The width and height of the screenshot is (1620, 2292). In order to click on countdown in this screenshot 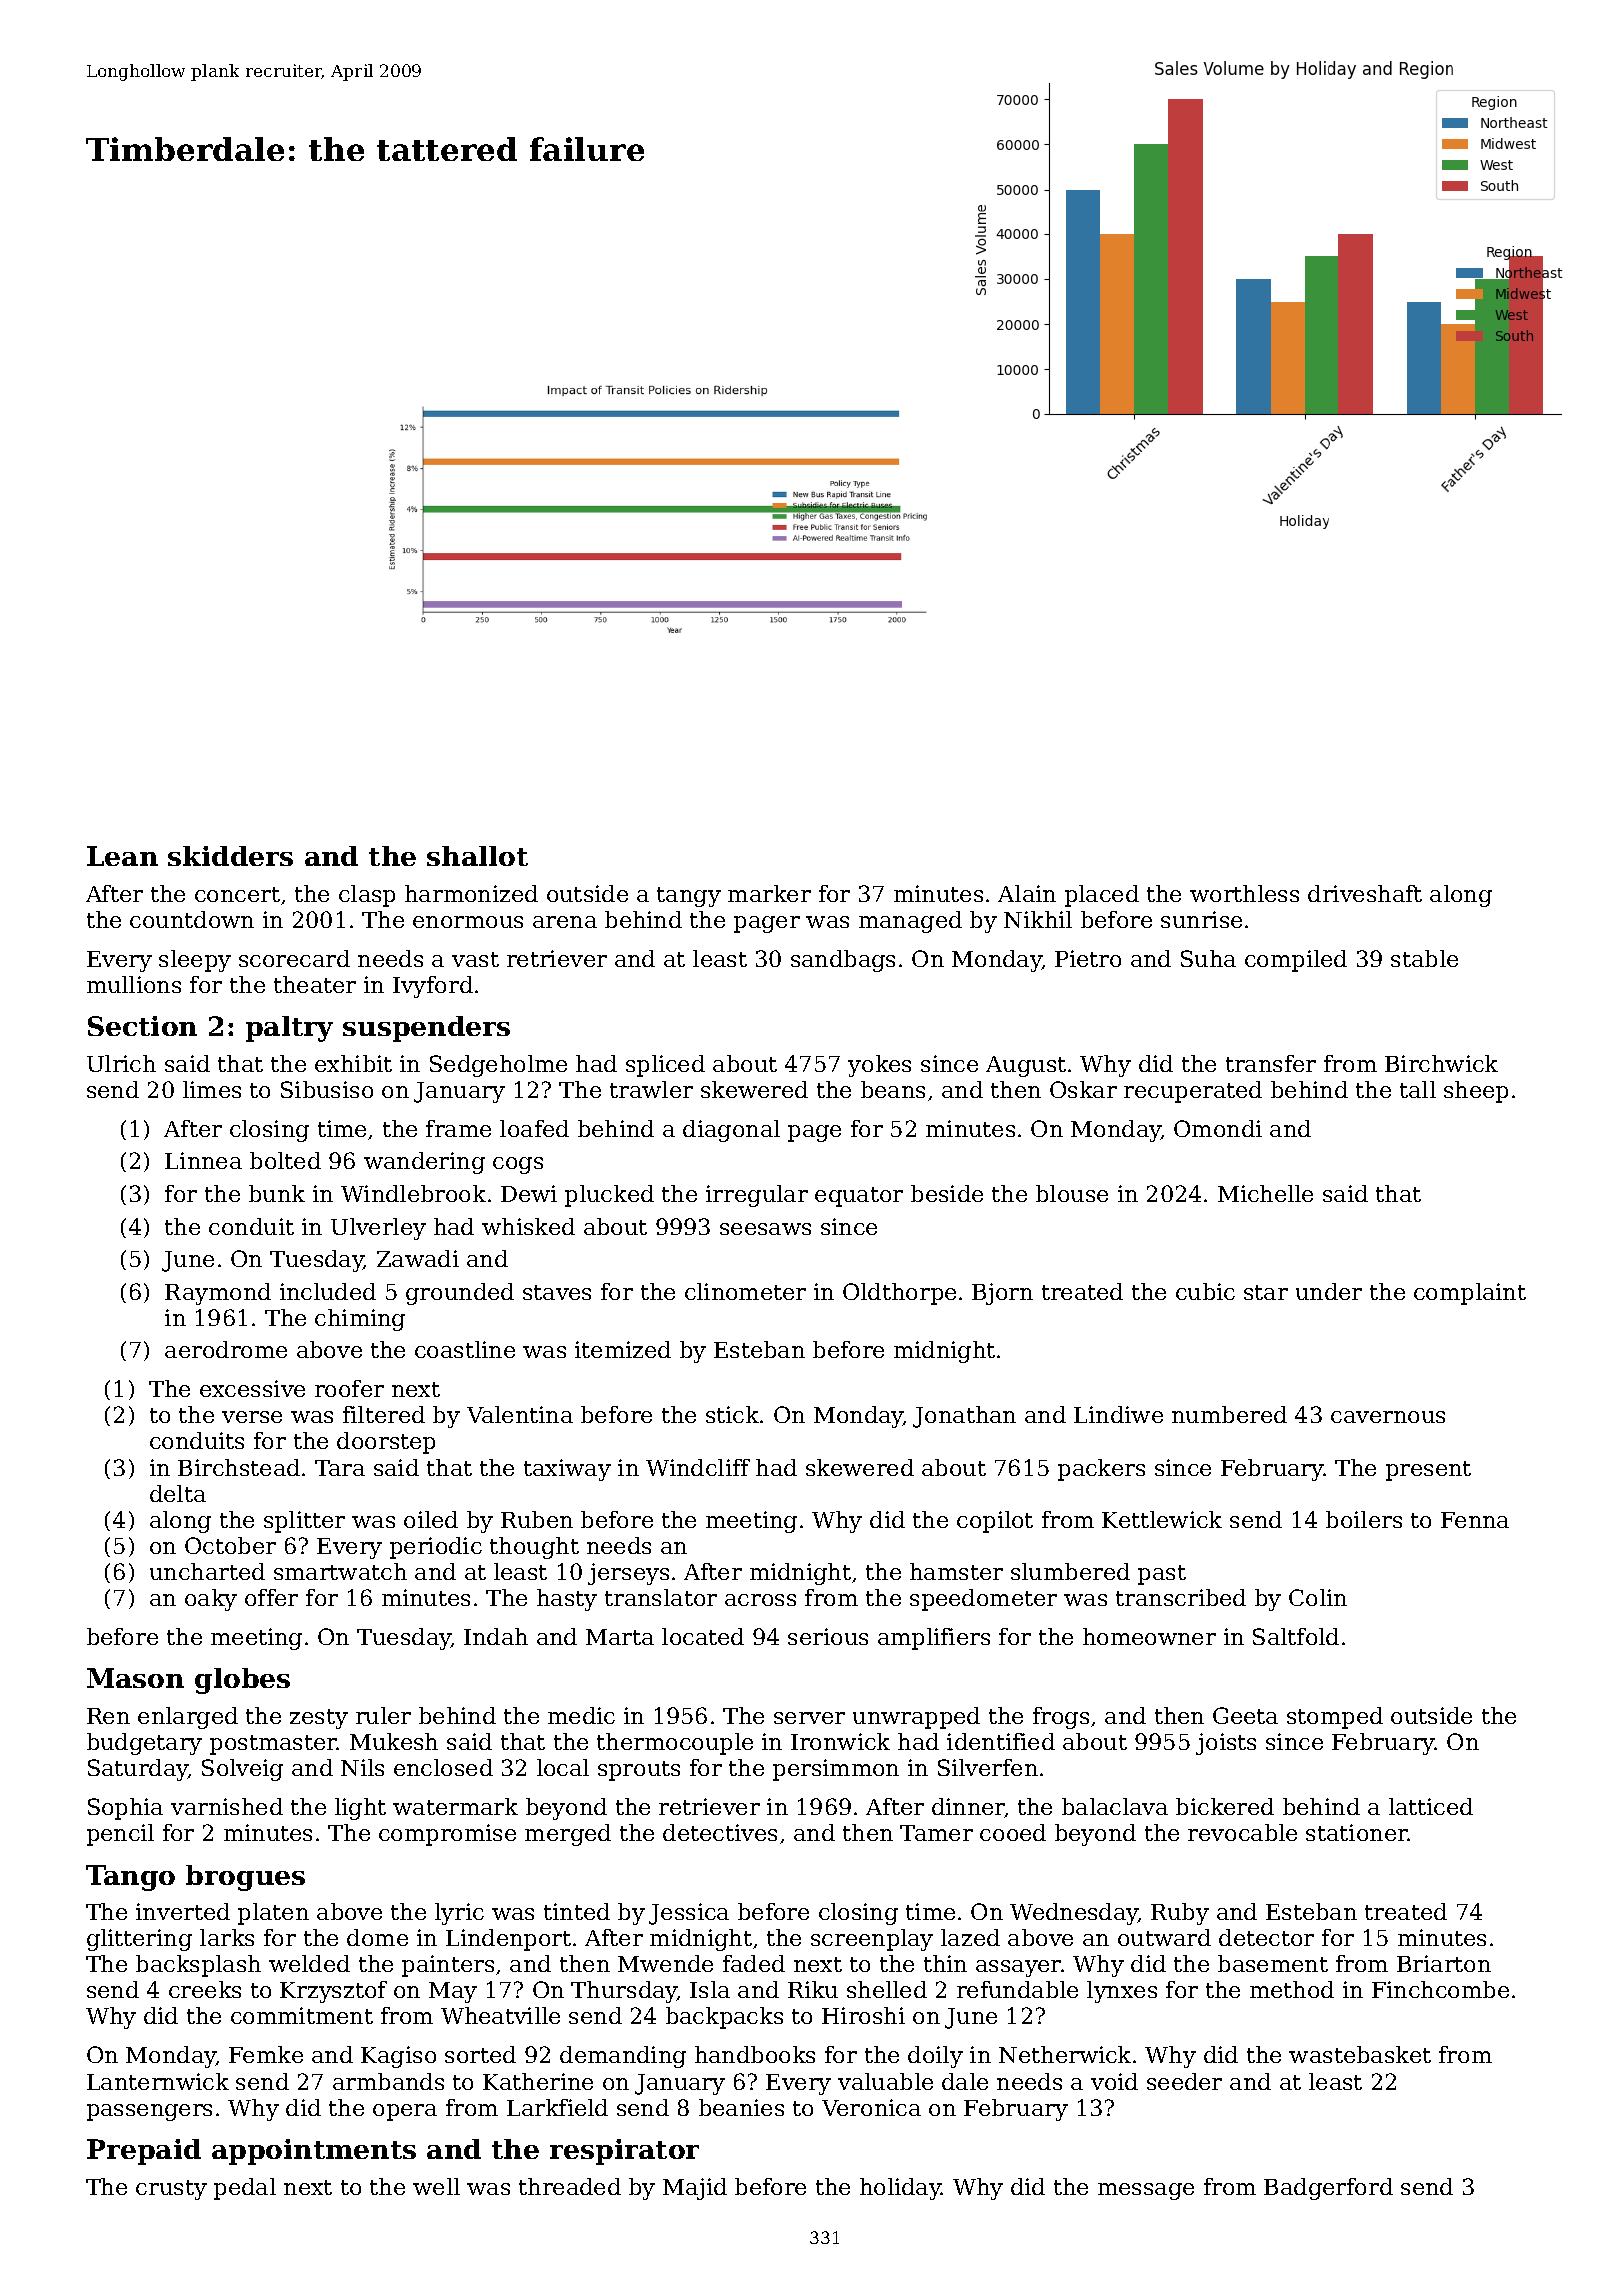, I will do `click(192, 919)`.
